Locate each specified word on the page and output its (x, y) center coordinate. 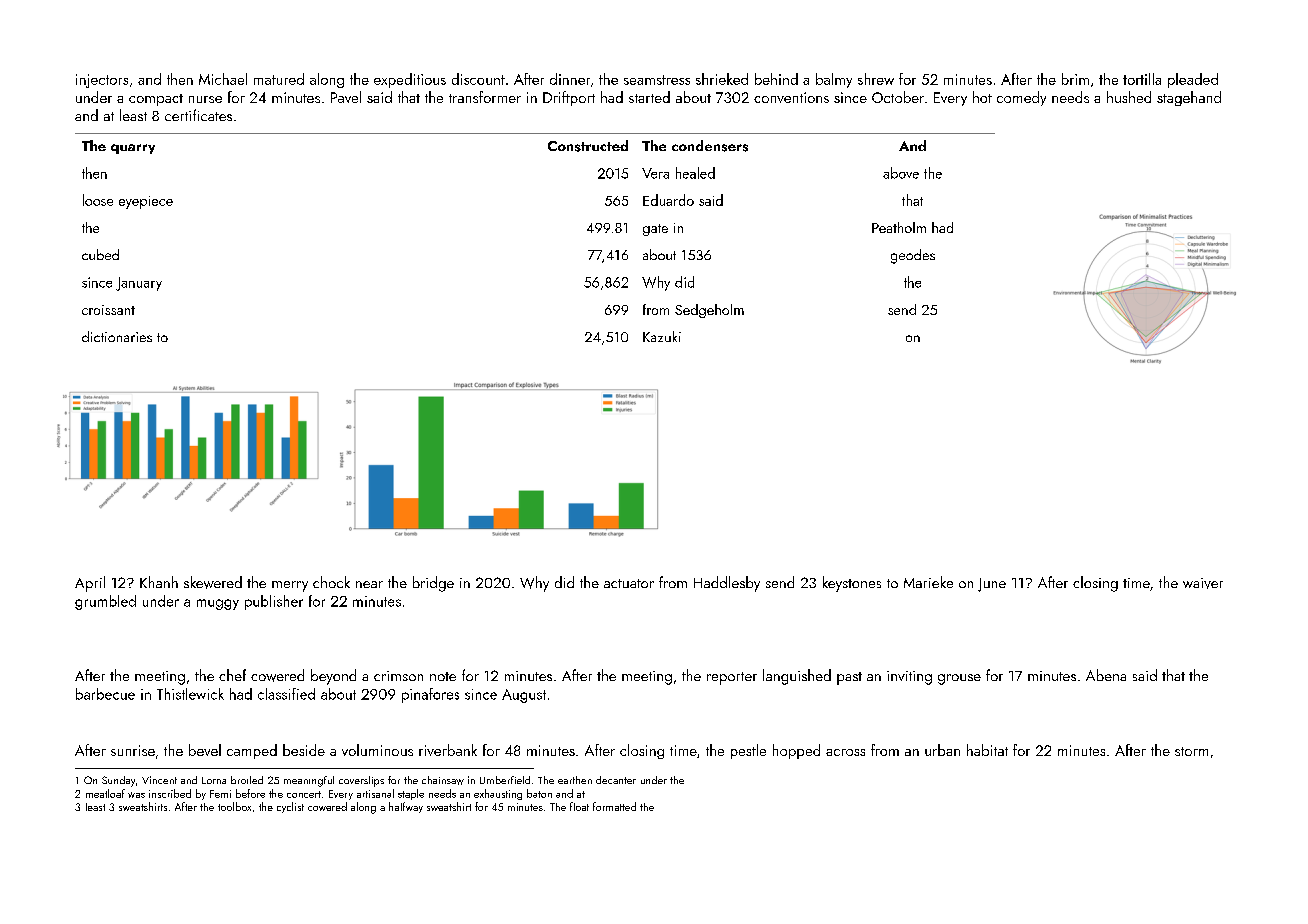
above (901, 173)
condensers (710, 146)
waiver (1203, 583)
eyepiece (146, 202)
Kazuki (662, 336)
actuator (629, 583)
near (369, 584)
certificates (198, 115)
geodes (913, 256)
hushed (1129, 97)
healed (695, 173)
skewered (213, 582)
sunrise (133, 750)
